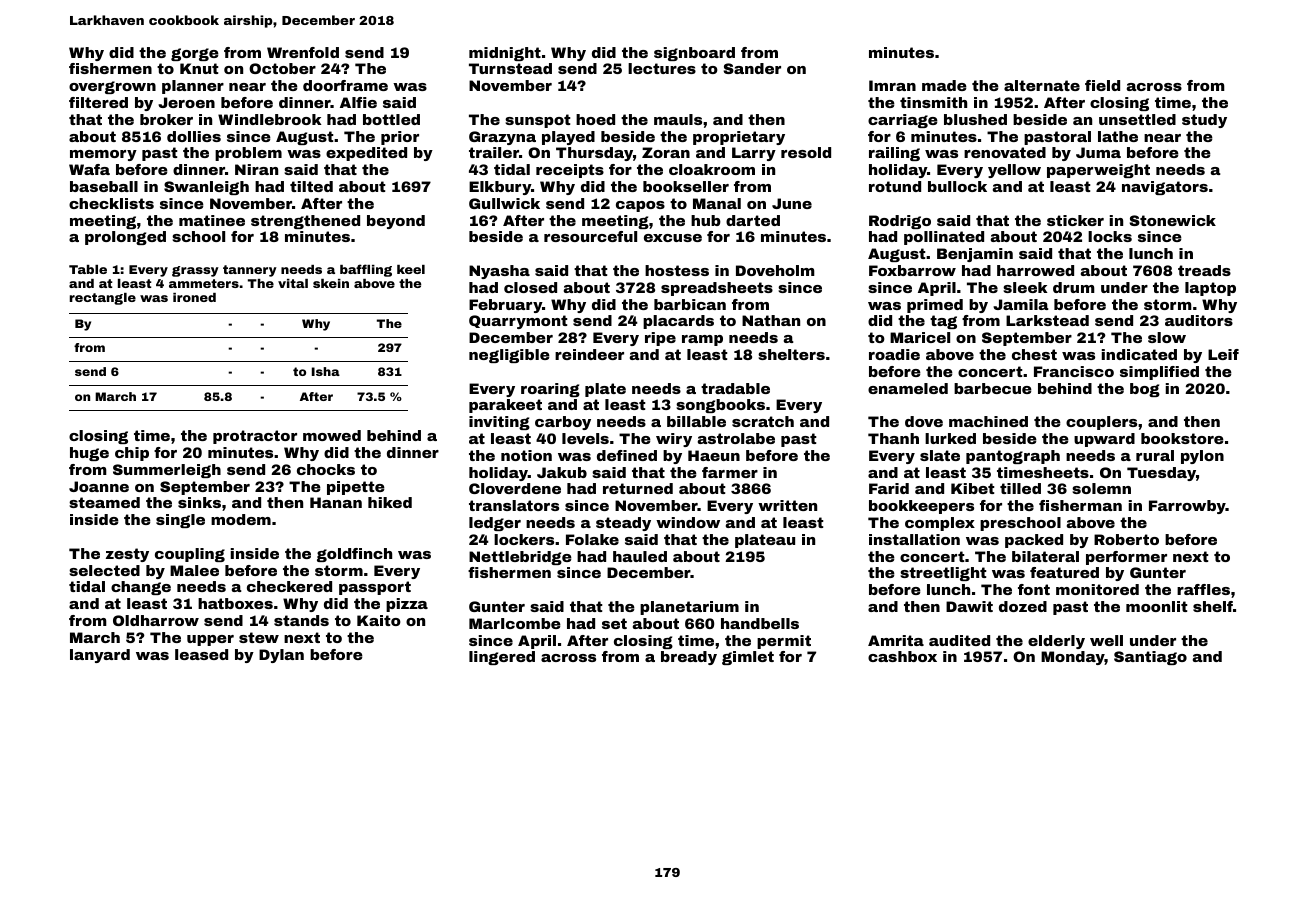 The height and width of the screenshot is (924, 1308). Describe the element at coordinates (1042, 85) in the screenshot. I see `alternate` at that location.
